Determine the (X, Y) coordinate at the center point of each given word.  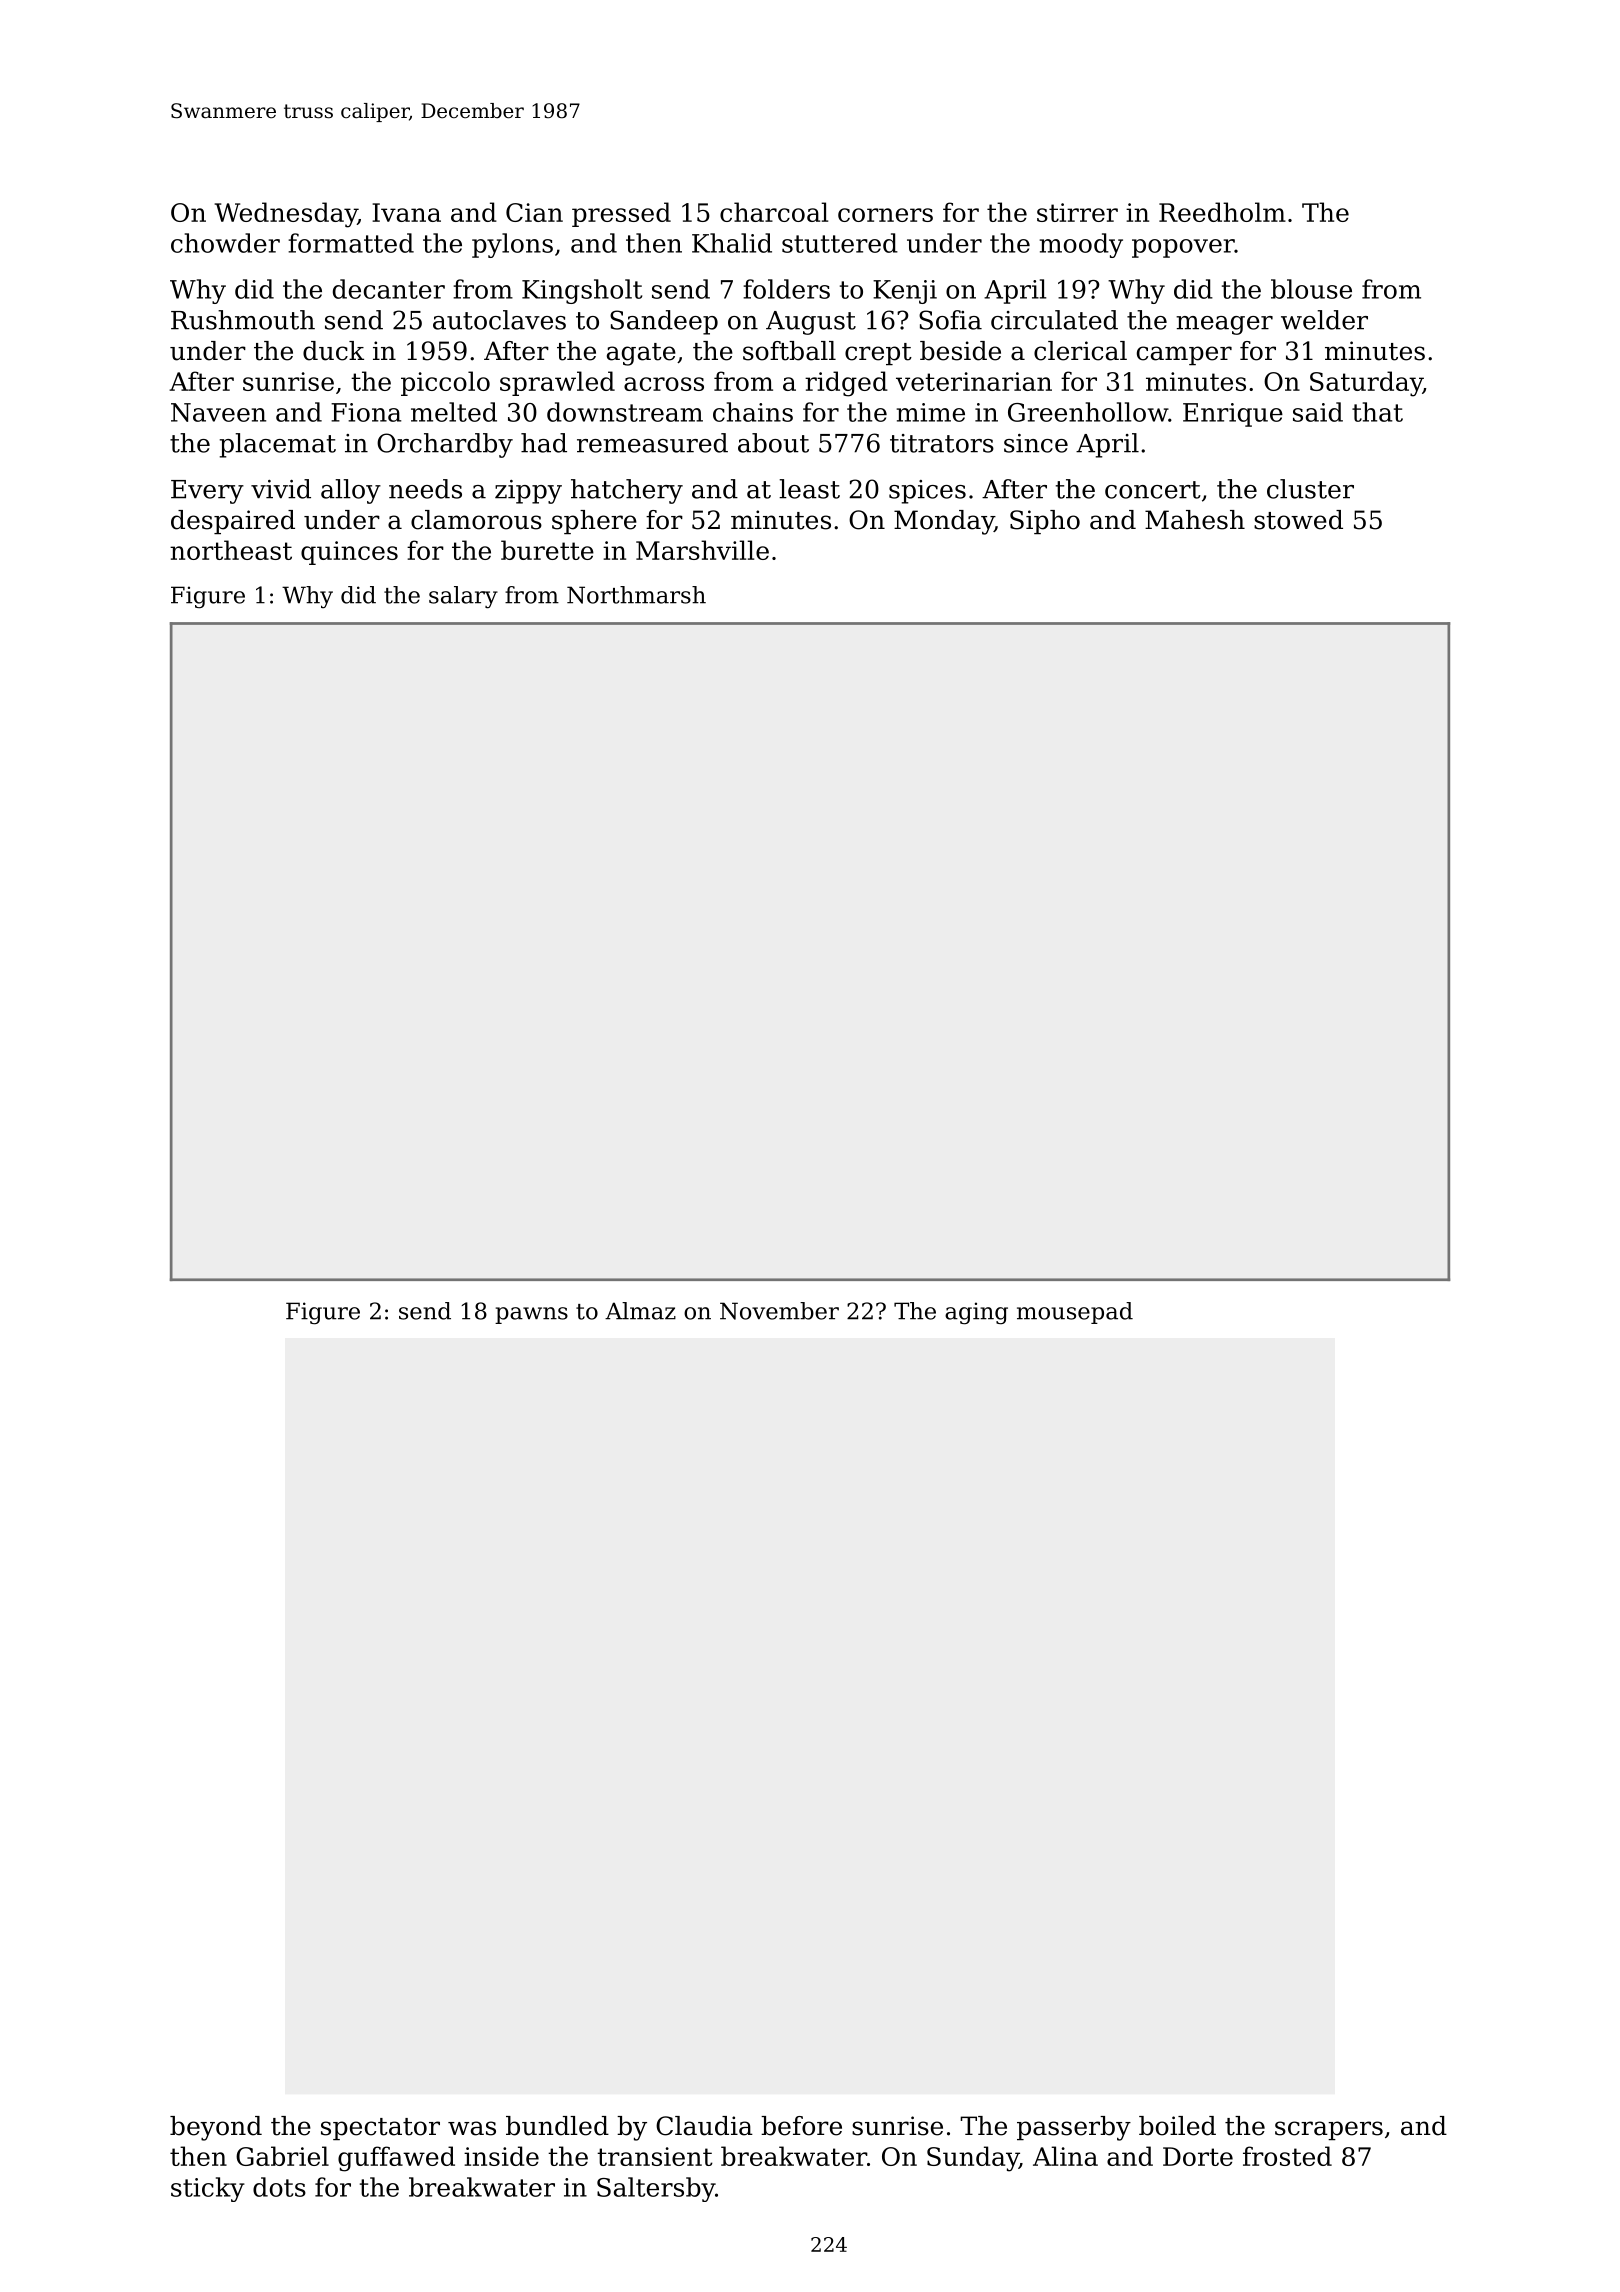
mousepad (1075, 1313)
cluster (1310, 489)
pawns (531, 1315)
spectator (380, 2129)
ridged (846, 384)
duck (333, 351)
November (779, 1311)
